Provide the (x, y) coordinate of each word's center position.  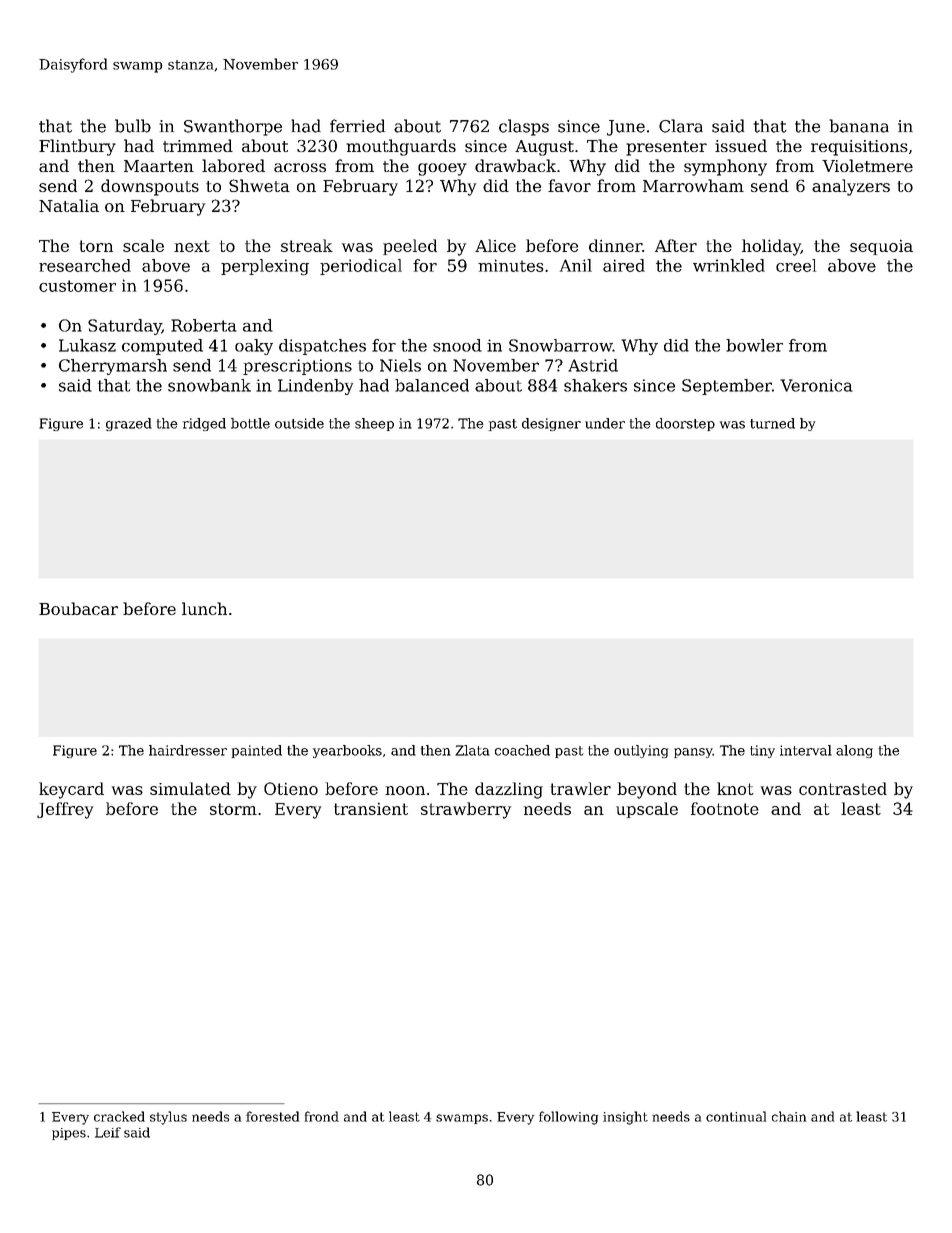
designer (551, 424)
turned (772, 423)
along (854, 751)
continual (736, 1116)
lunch (204, 608)
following (568, 1118)
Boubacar (78, 608)
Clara (681, 126)
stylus (168, 1118)
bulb (133, 126)
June (626, 128)
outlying (641, 751)
